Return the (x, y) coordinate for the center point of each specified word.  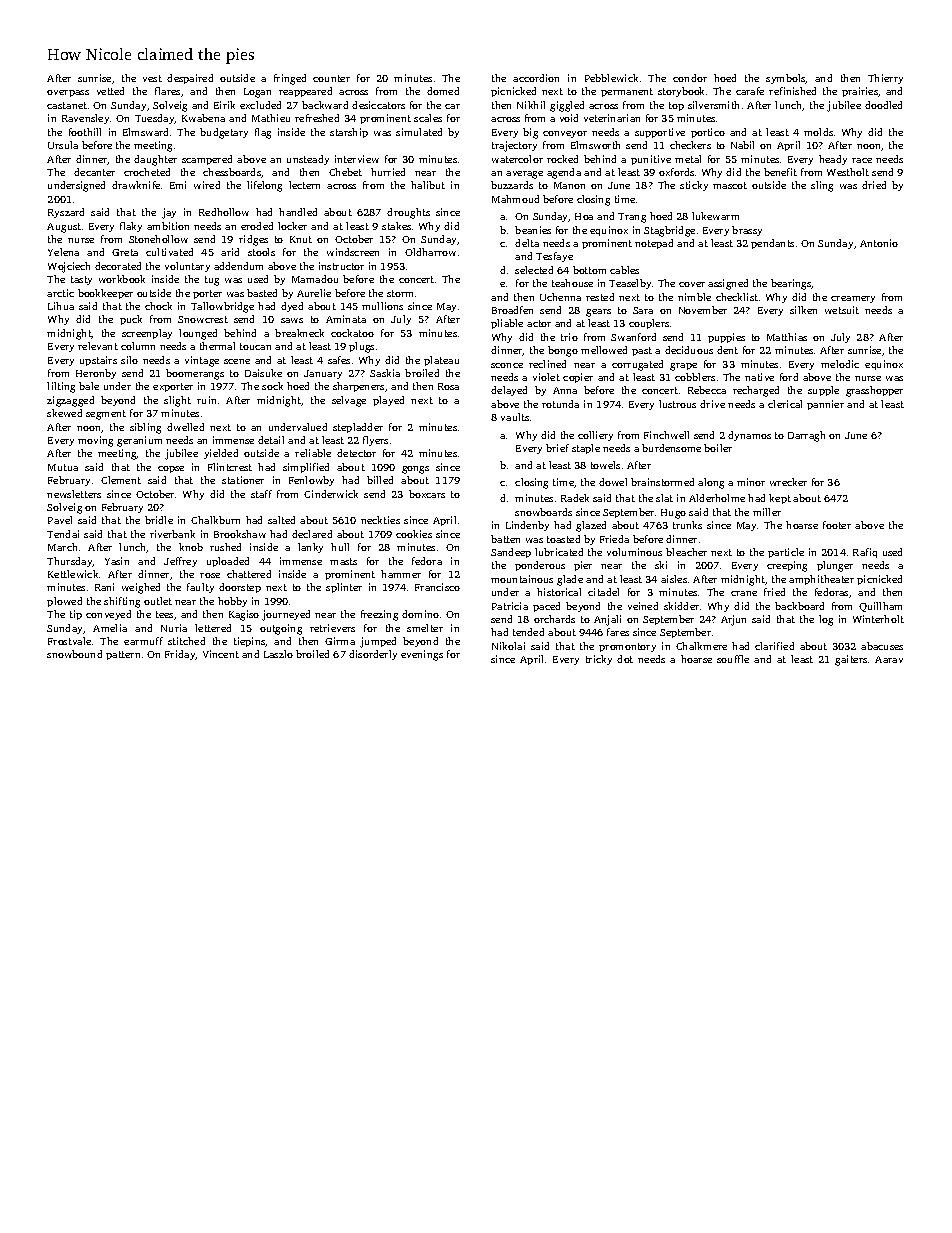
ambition (168, 226)
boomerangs (195, 374)
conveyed (108, 615)
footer (837, 525)
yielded (221, 454)
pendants (772, 244)
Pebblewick (611, 78)
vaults (515, 417)
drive (712, 404)
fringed (290, 79)
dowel (613, 482)
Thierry (885, 79)
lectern (304, 185)
